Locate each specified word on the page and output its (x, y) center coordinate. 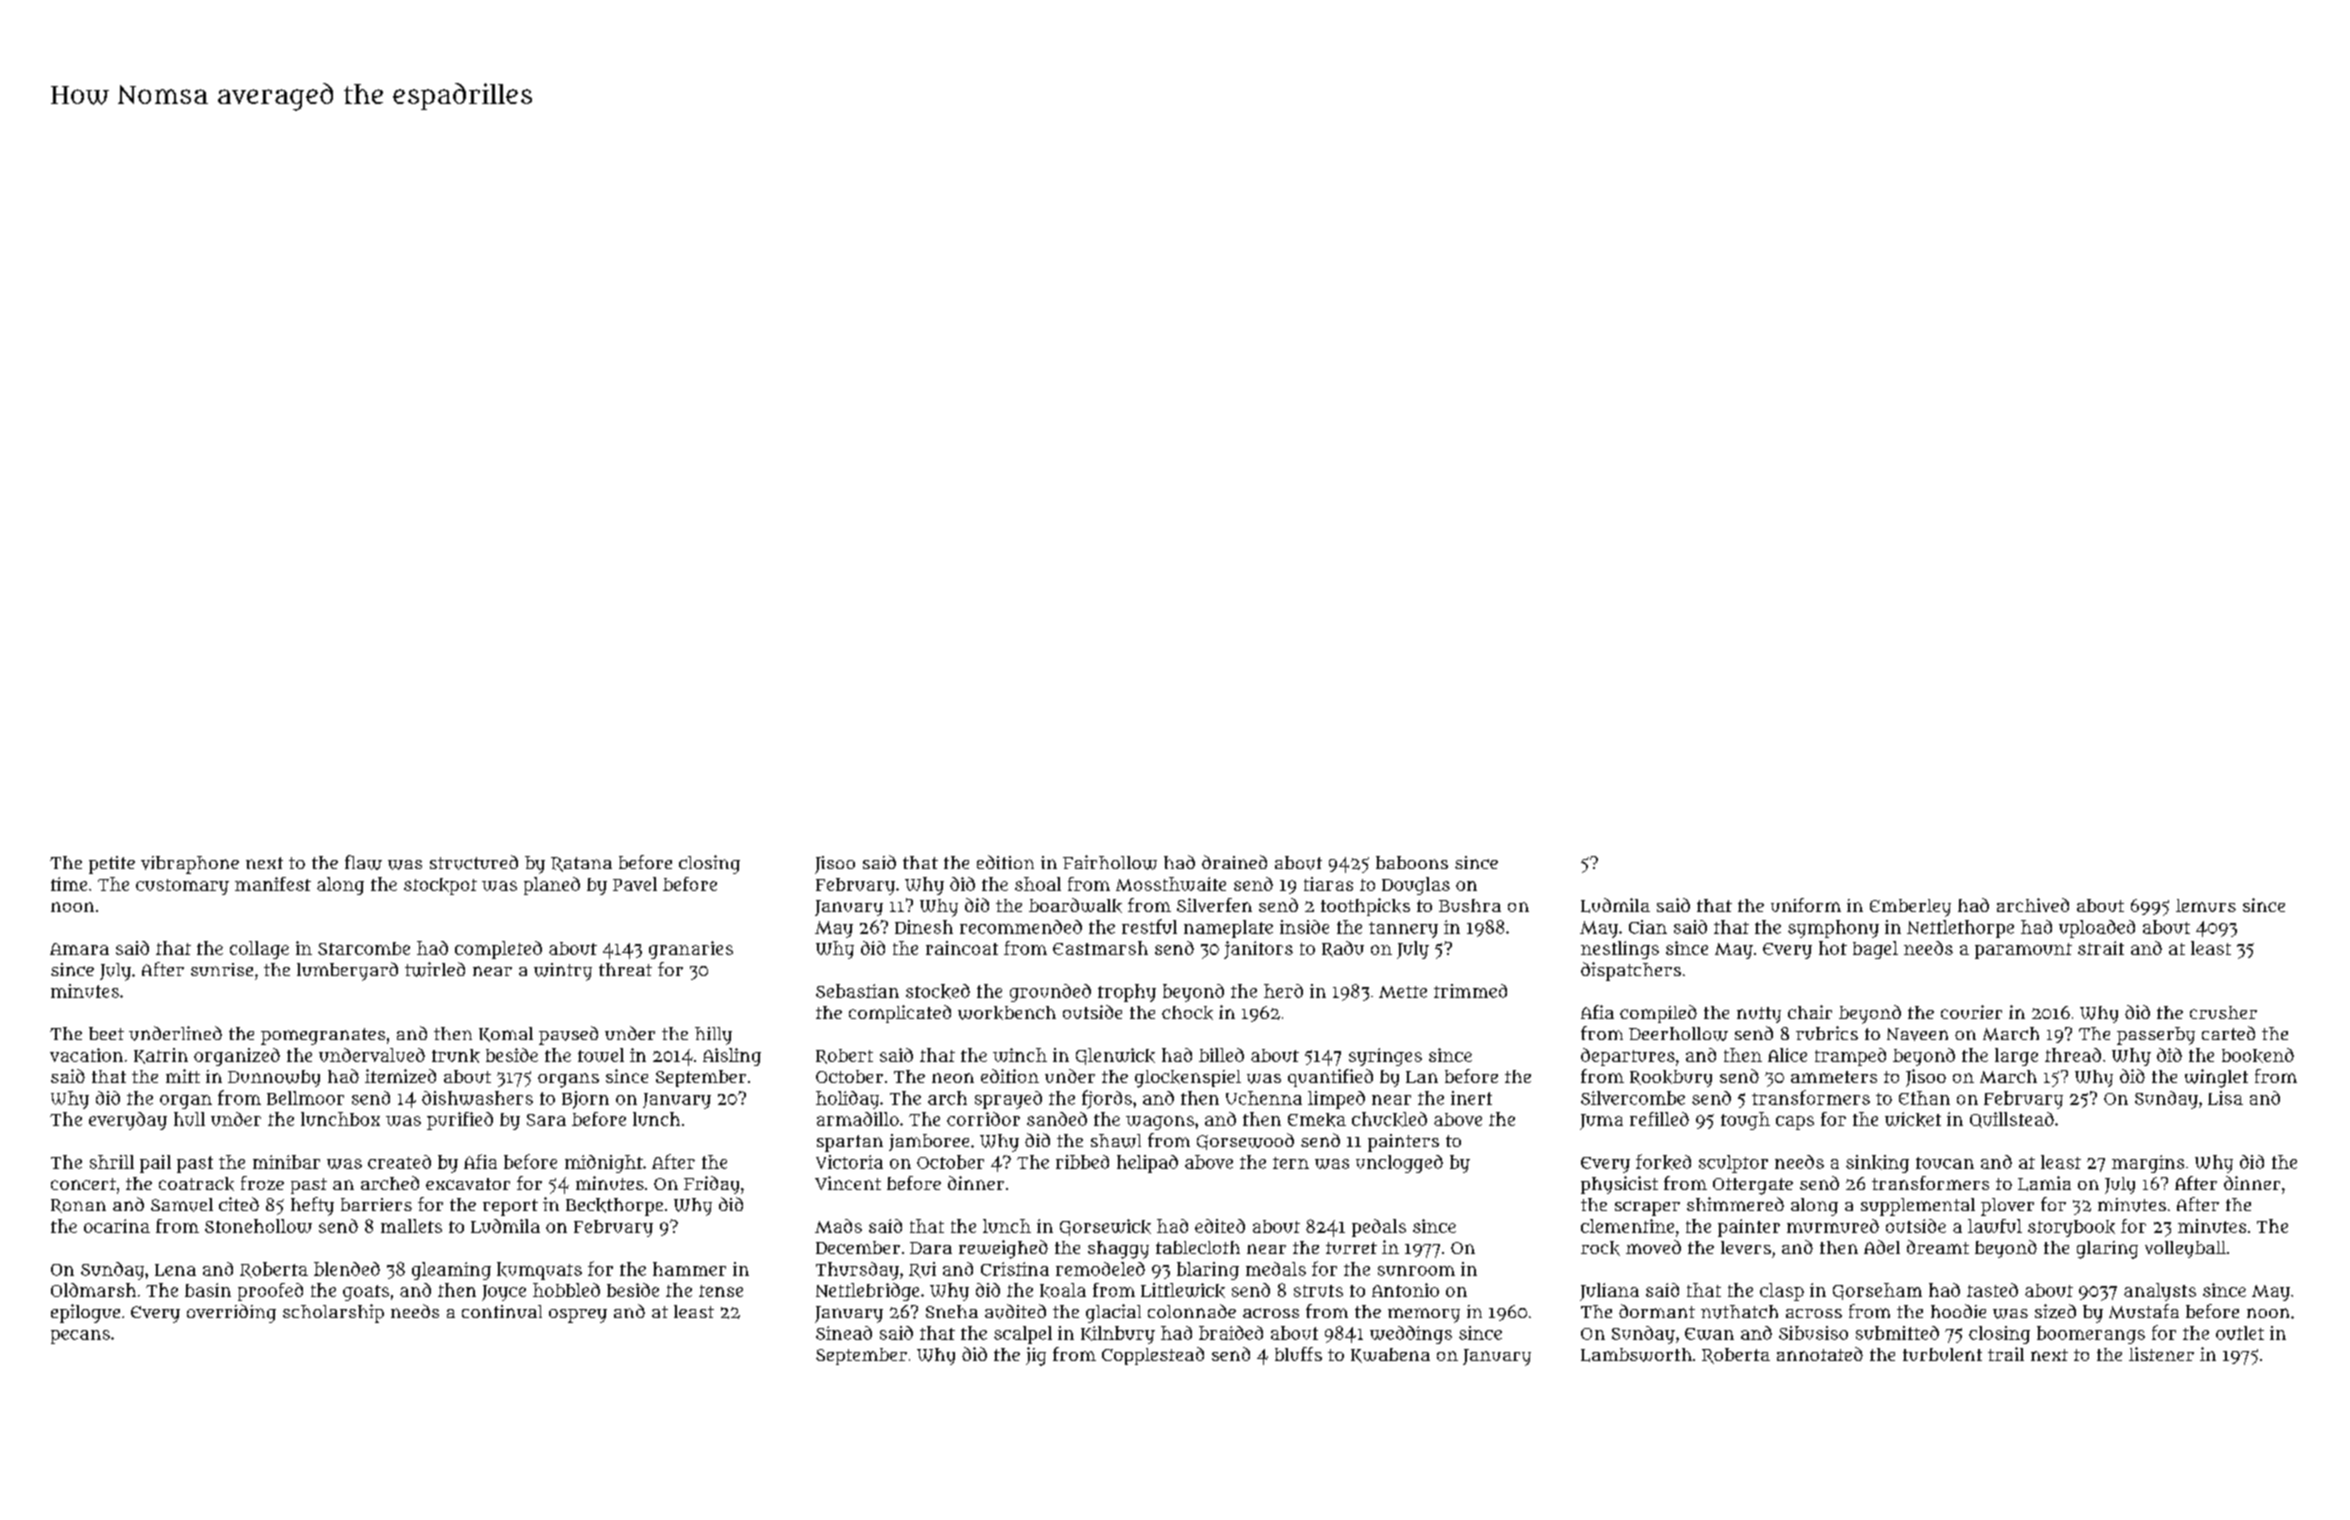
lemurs (2206, 905)
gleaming (451, 1271)
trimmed (1470, 991)
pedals (1379, 1228)
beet (106, 1033)
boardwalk (1075, 905)
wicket (1913, 1119)
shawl (1116, 1141)
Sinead (844, 1333)
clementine (1627, 1226)
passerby (2156, 1036)
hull (189, 1119)
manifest (273, 884)
